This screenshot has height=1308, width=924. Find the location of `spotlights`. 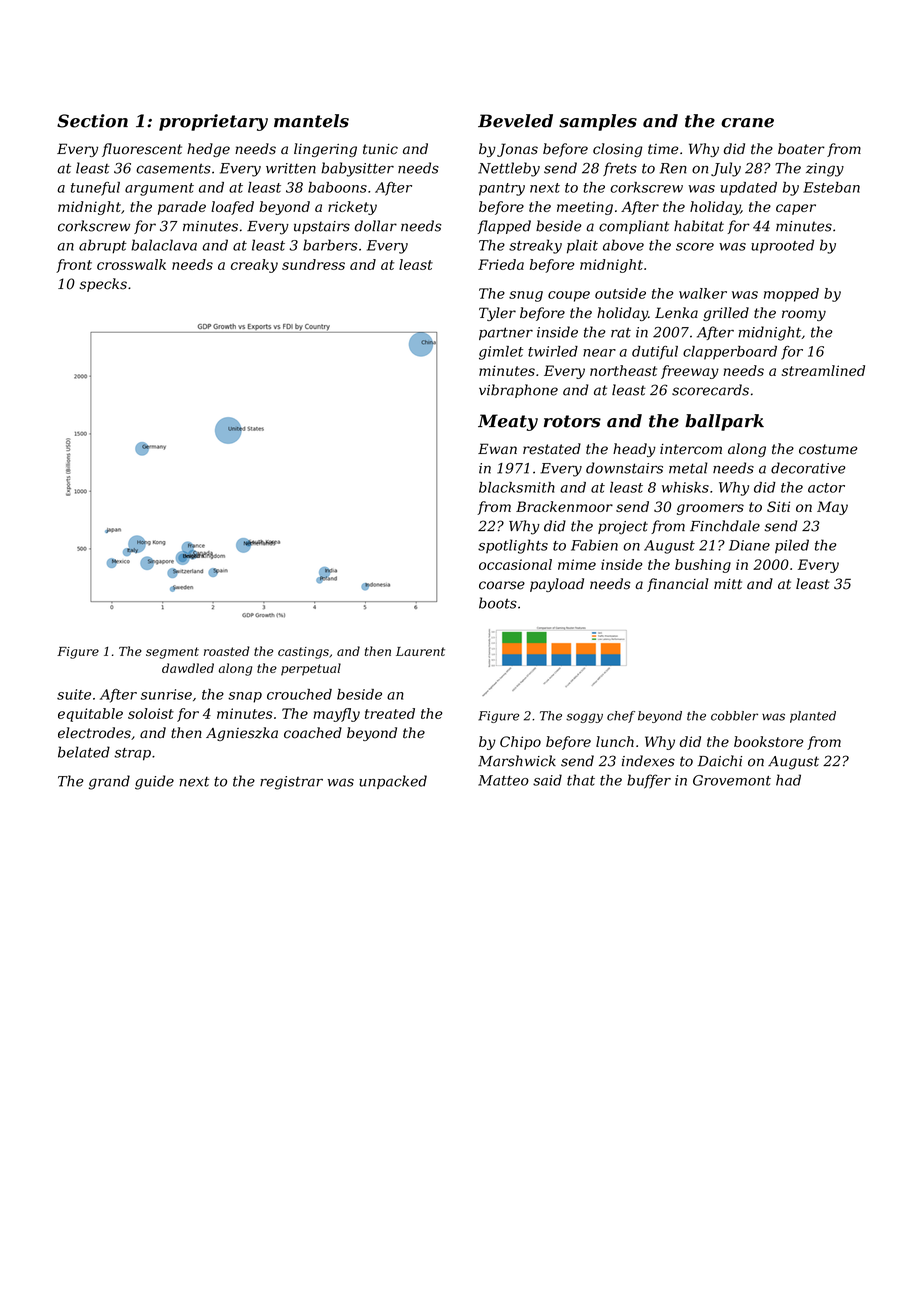

spotlights is located at coordinates (513, 546).
